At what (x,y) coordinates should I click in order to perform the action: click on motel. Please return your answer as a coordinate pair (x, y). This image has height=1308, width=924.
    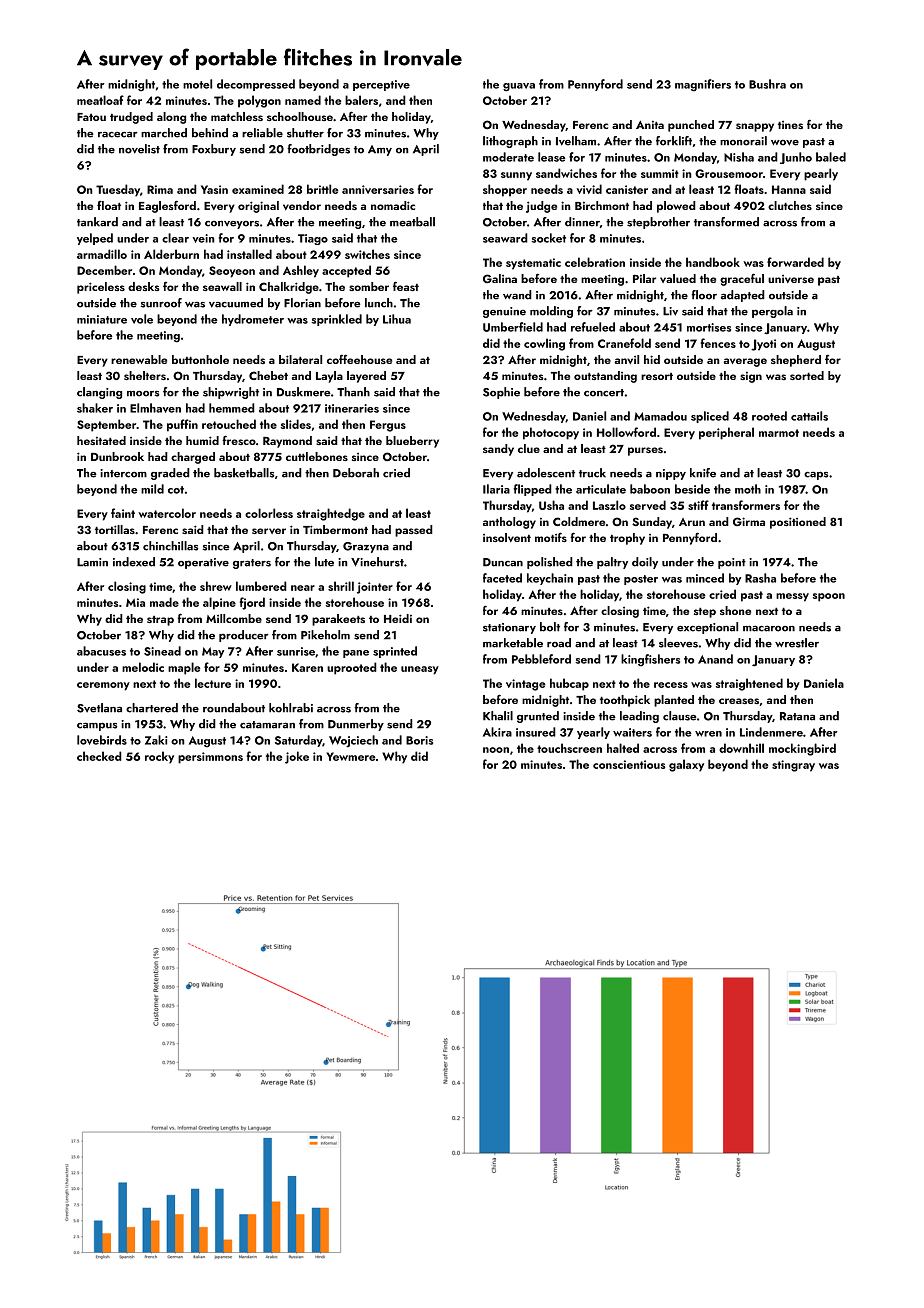
    Looking at the image, I should click on (197, 84).
